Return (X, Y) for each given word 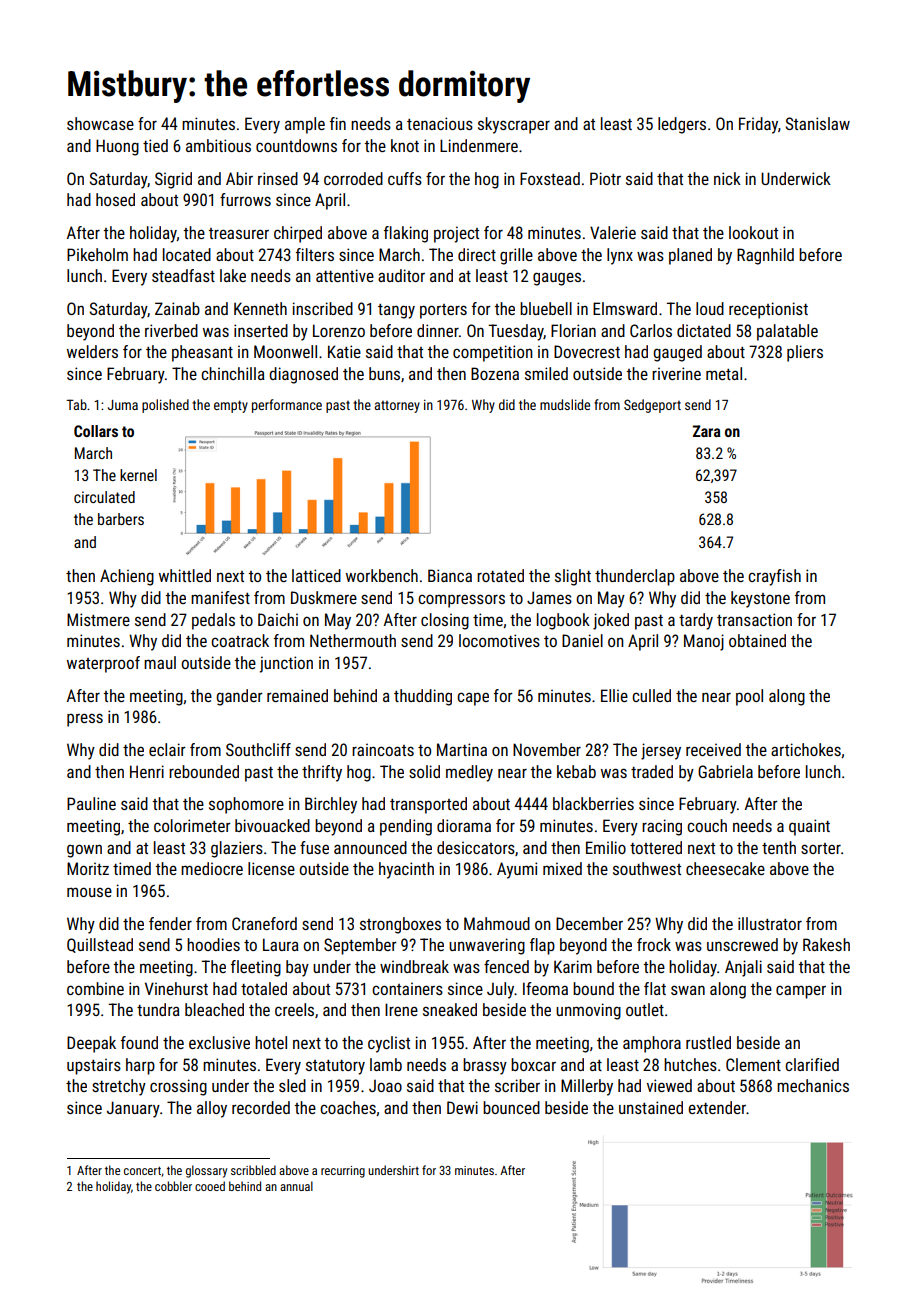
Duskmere (324, 597)
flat (655, 988)
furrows (245, 199)
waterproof (103, 664)
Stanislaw (818, 123)
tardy (696, 621)
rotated (500, 575)
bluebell (546, 308)
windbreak (414, 966)
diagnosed (303, 375)
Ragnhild (765, 256)
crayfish (774, 577)
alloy (212, 1109)
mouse (89, 892)
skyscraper (514, 125)
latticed (316, 575)
